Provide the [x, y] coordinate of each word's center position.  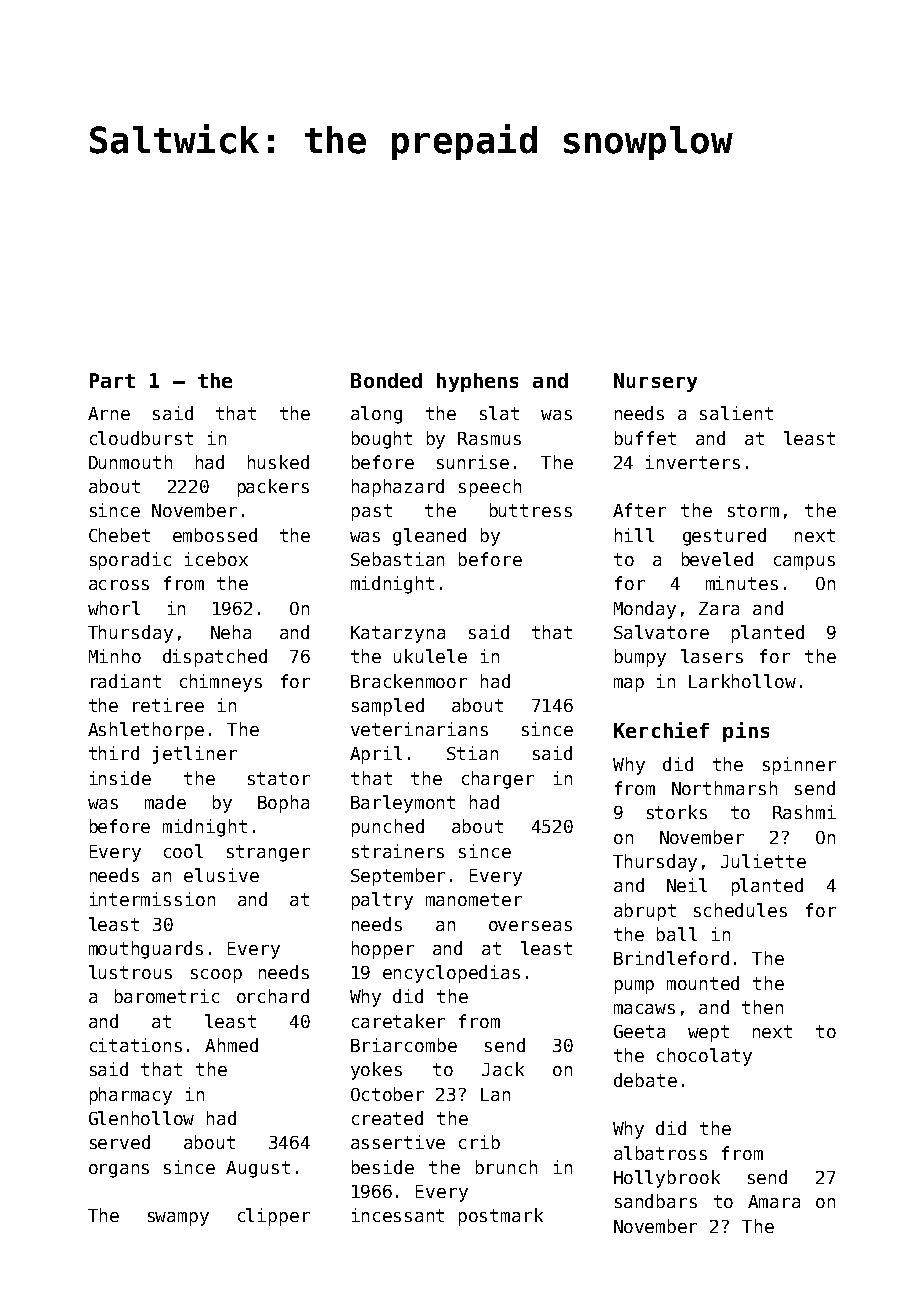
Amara [774, 1201]
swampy [178, 1219]
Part [112, 380]
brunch [506, 1167]
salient [736, 413]
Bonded [386, 380]
